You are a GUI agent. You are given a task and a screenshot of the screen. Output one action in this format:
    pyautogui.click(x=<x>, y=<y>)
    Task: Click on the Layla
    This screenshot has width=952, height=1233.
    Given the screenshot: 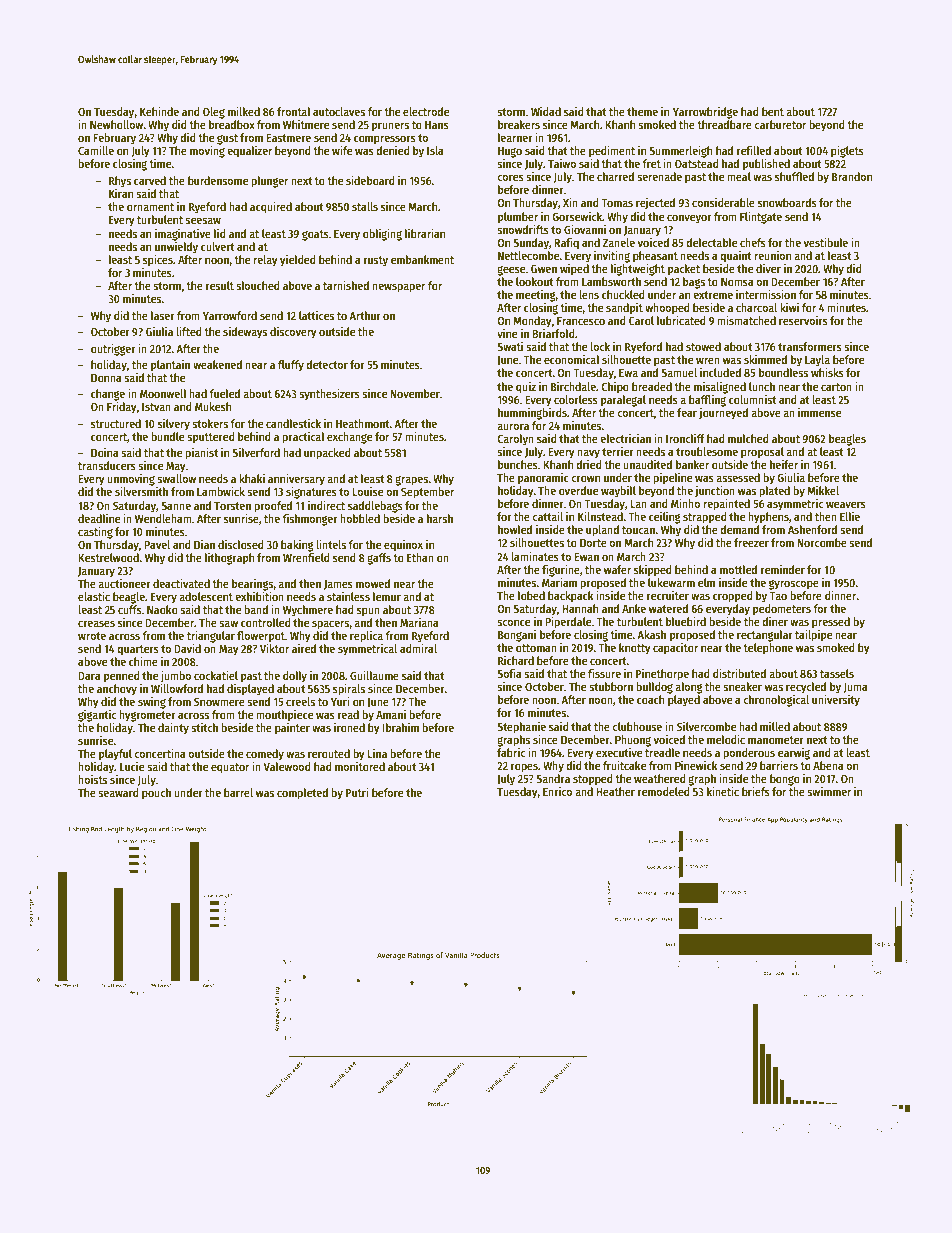 What is the action you would take?
    pyautogui.click(x=817, y=361)
